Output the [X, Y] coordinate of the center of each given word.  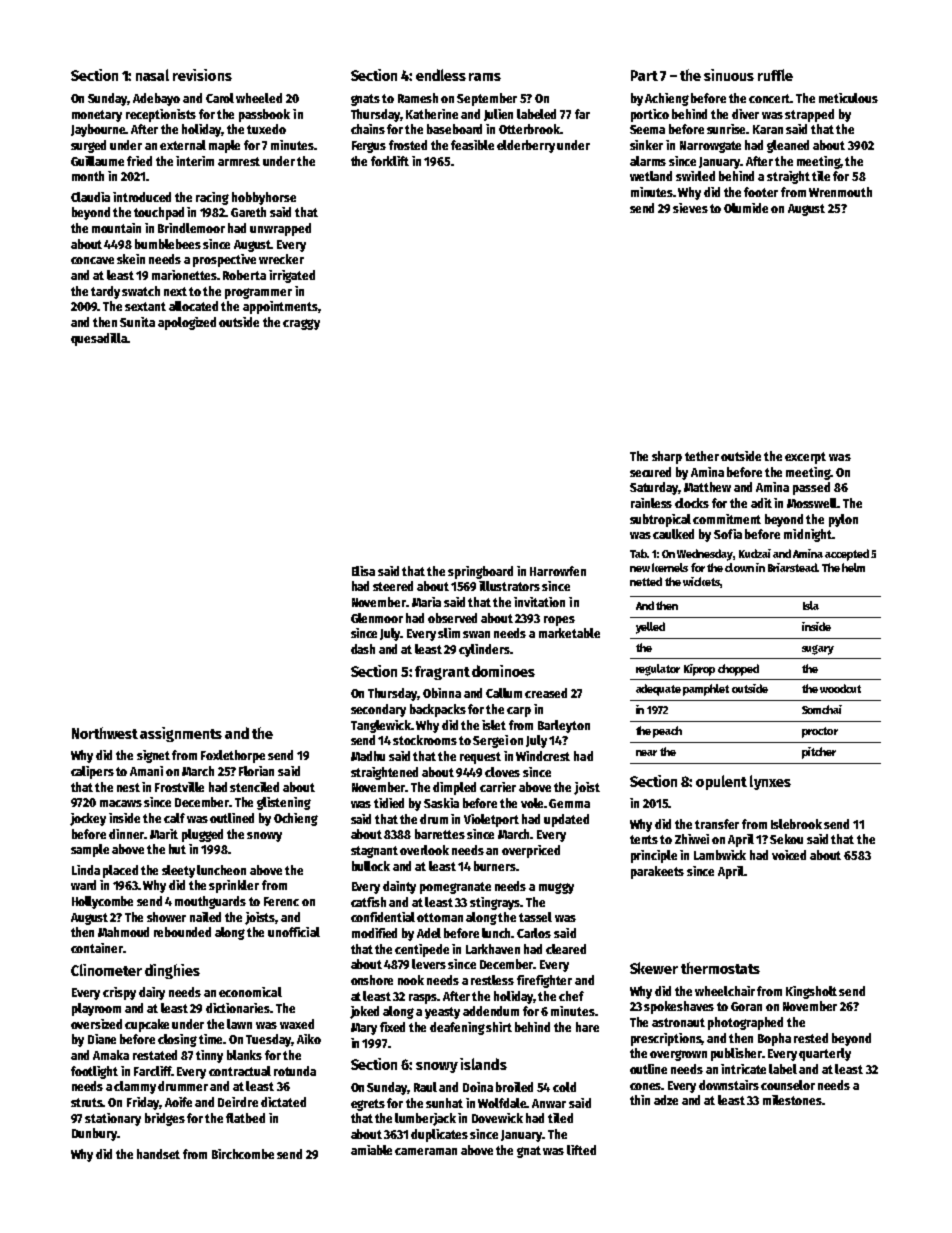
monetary [97, 116]
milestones [792, 1100]
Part [644, 75]
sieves [690, 208]
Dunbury [94, 1134]
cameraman [426, 1151]
